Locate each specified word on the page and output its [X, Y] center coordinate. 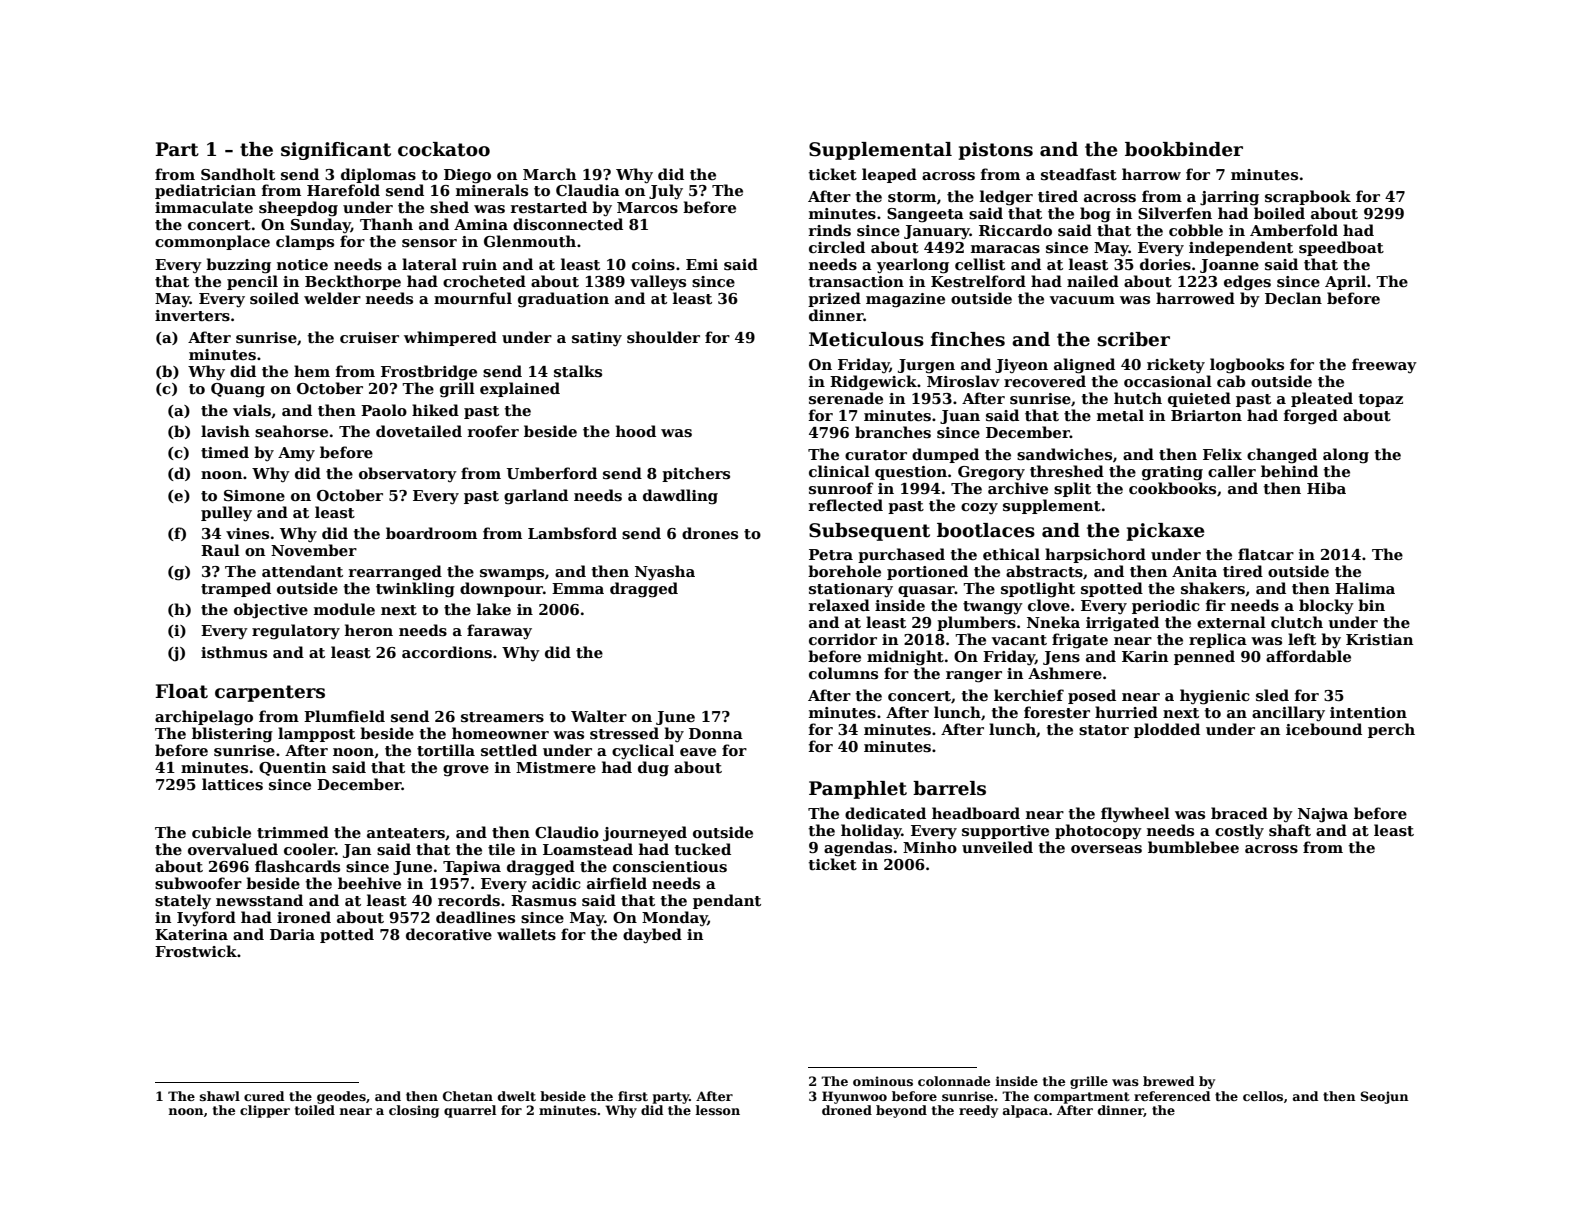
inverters [192, 316]
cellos [1263, 1096]
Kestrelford [978, 281]
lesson [718, 1110]
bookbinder [1184, 149]
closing [414, 1111]
